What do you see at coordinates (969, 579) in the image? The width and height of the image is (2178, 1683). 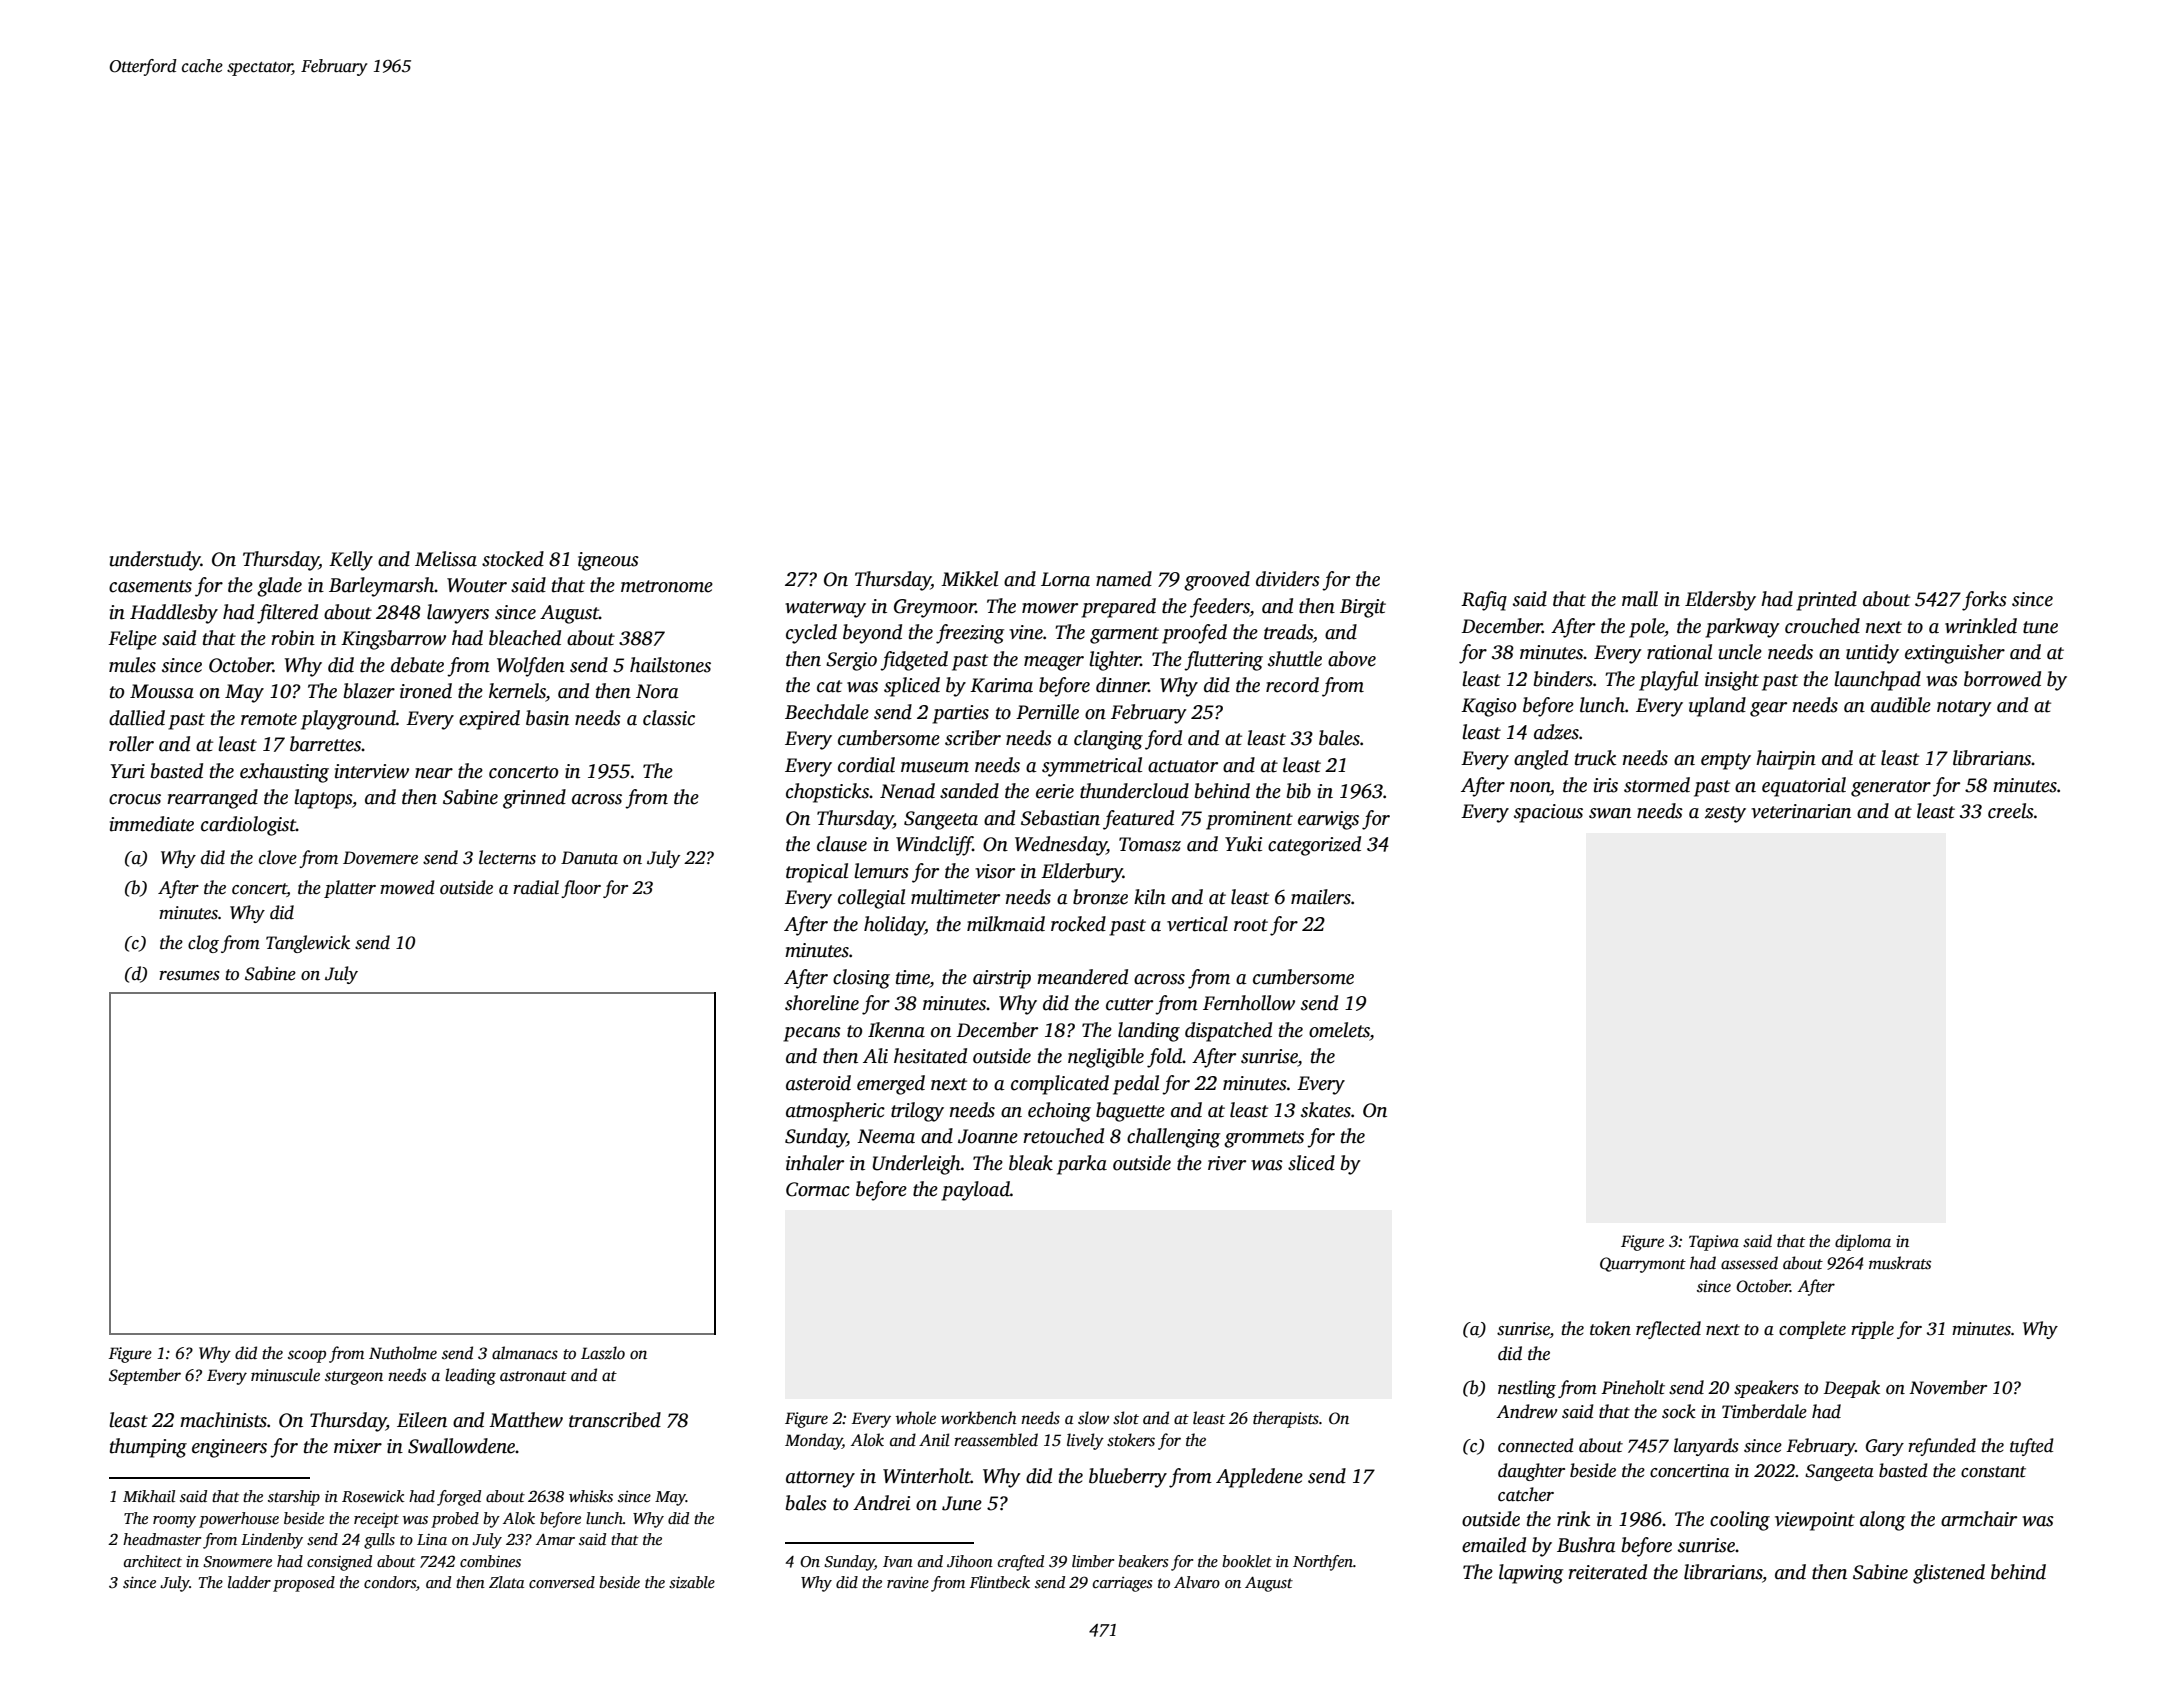 I see `Mikkel` at bounding box center [969, 579].
